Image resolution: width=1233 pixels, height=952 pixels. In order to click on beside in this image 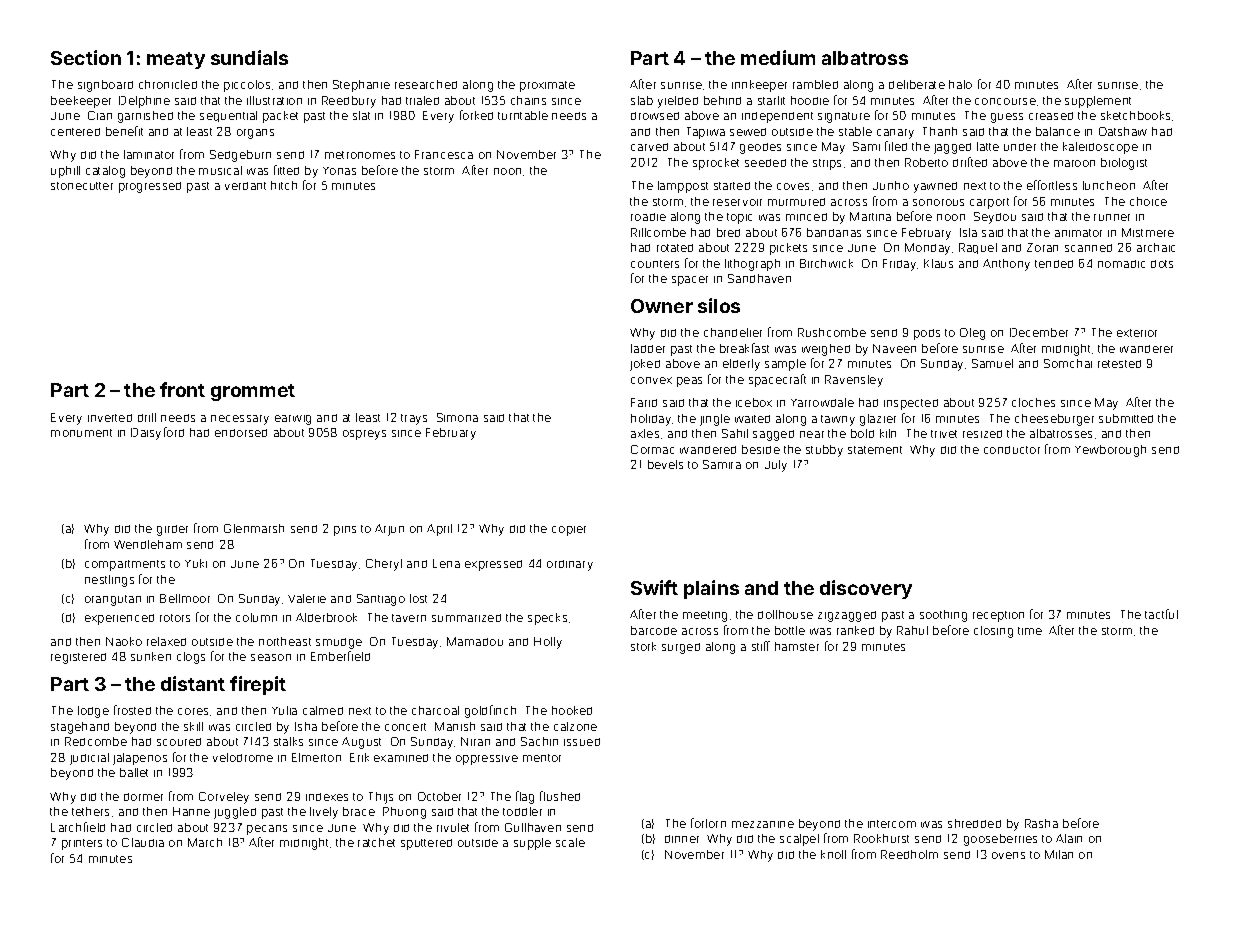, I will do `click(761, 449)`.
